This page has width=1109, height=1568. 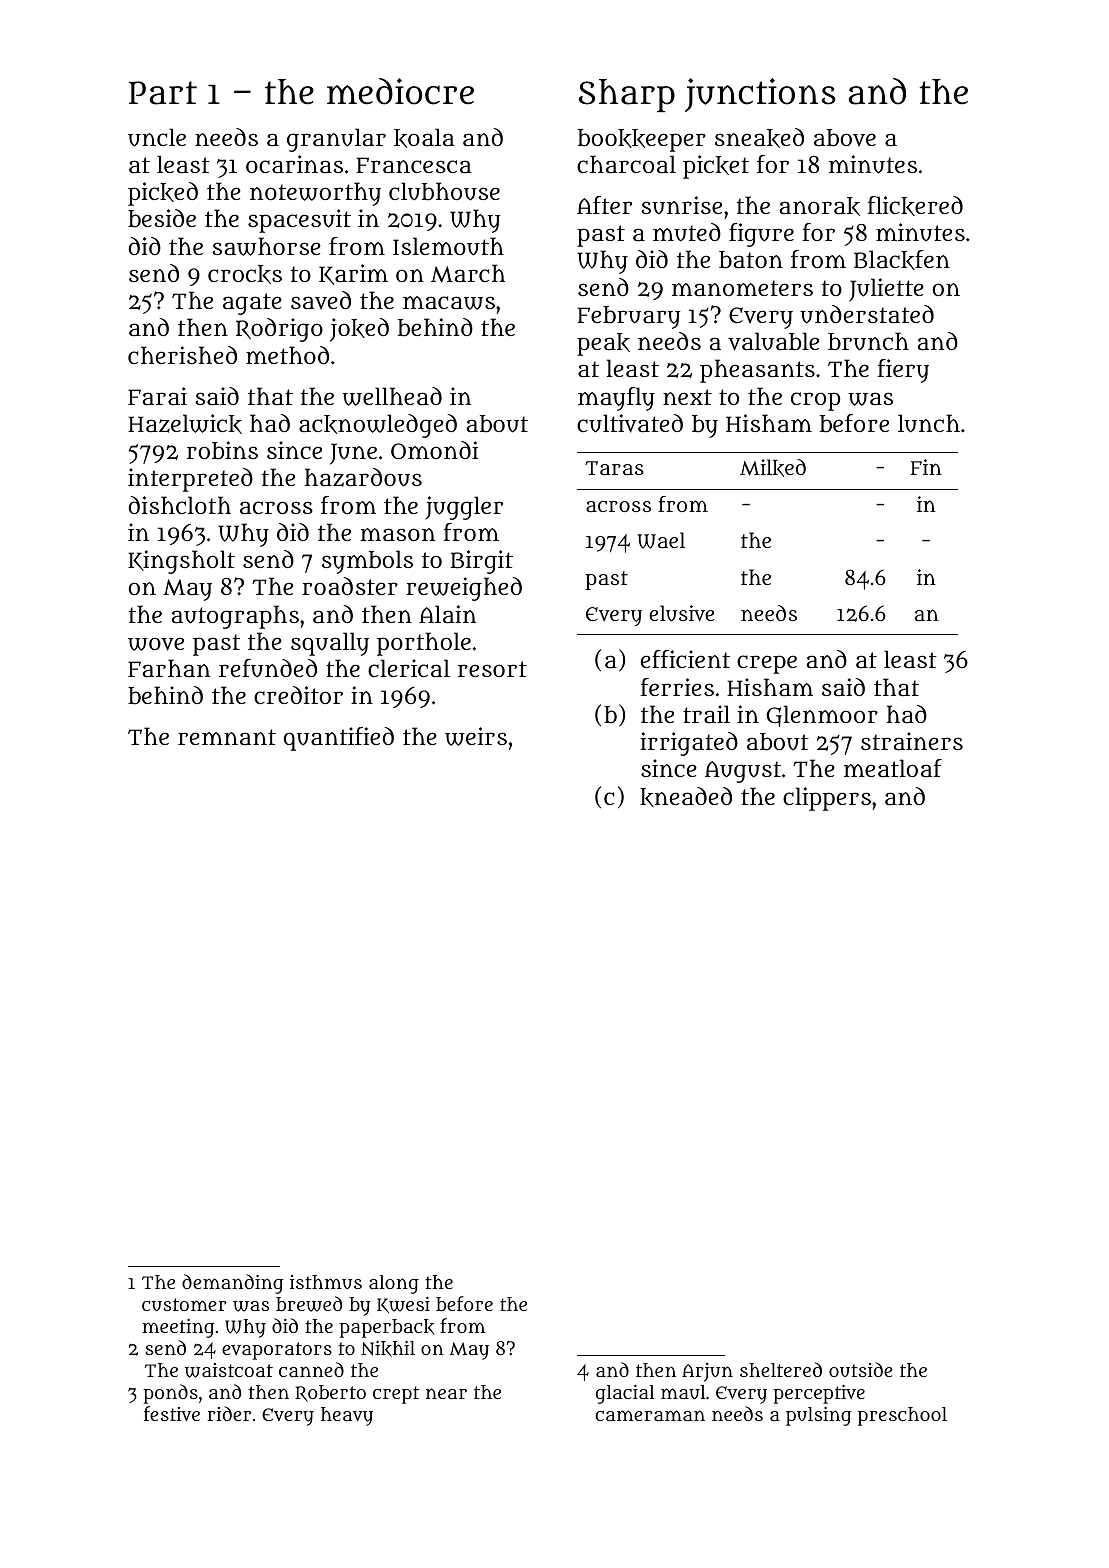 I want to click on remnant, so click(x=227, y=737).
